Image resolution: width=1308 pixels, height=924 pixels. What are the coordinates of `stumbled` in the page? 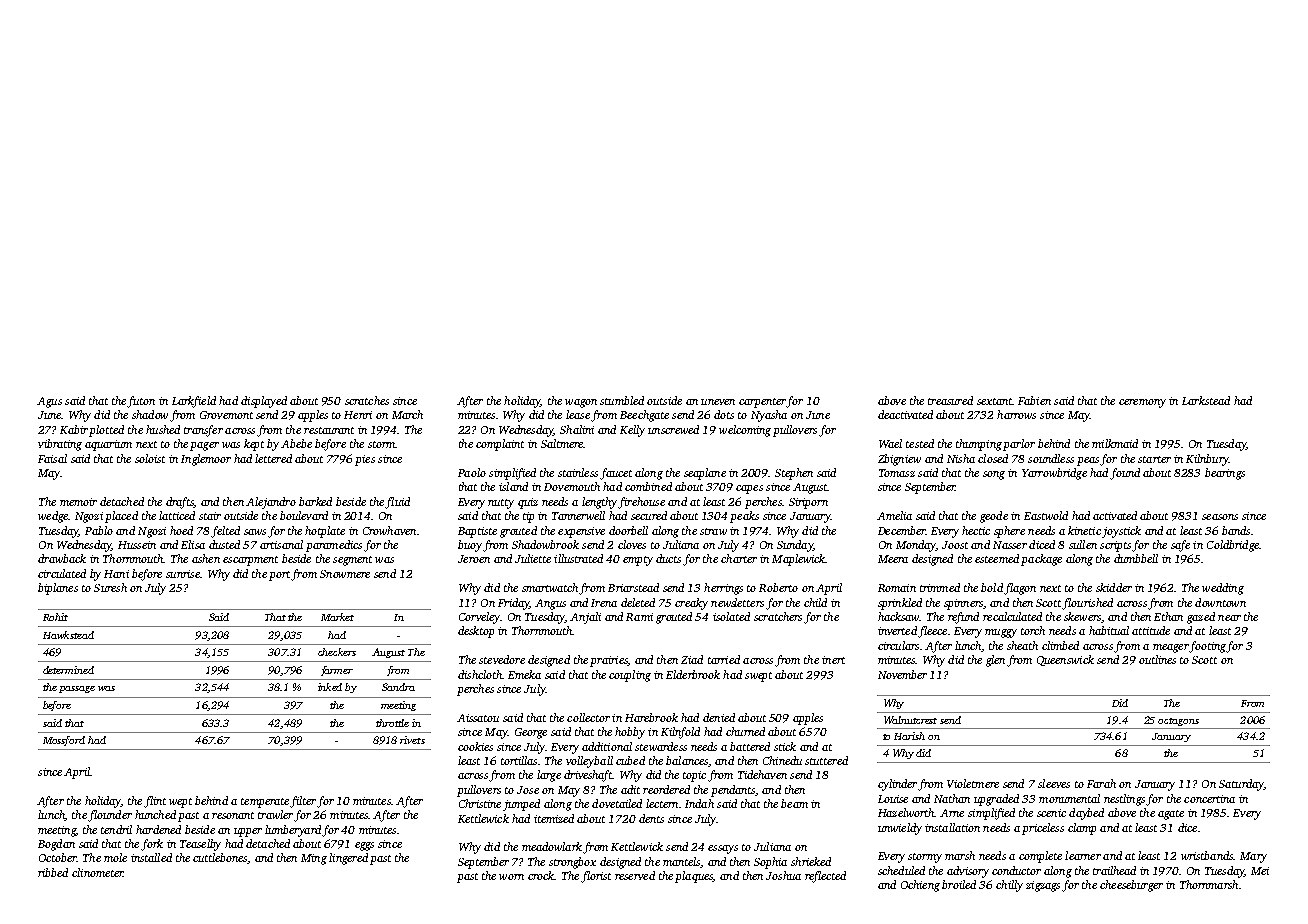 It's located at (622, 400).
